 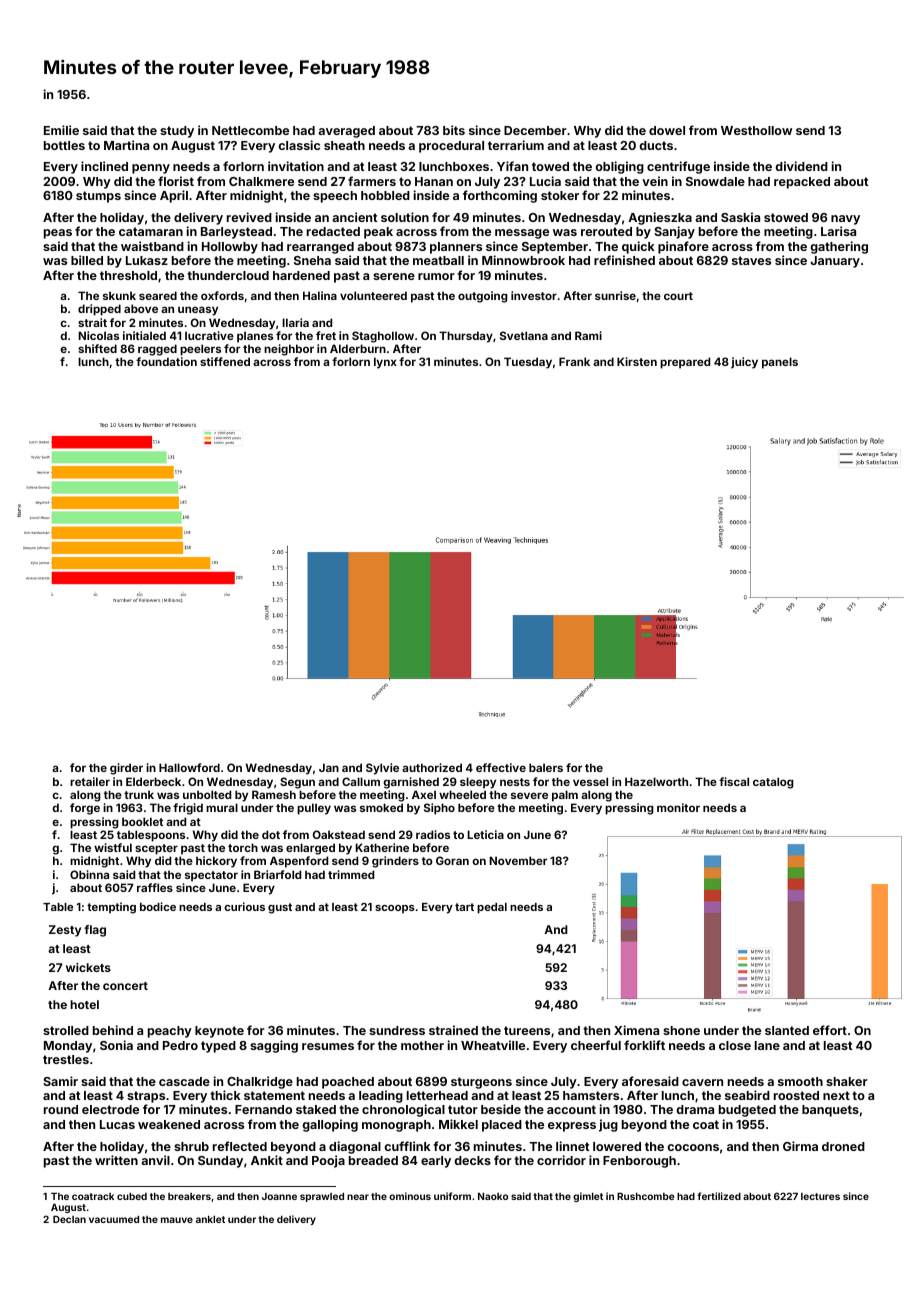 What do you see at coordinates (820, 1196) in the document?
I see `lectures` at bounding box center [820, 1196].
